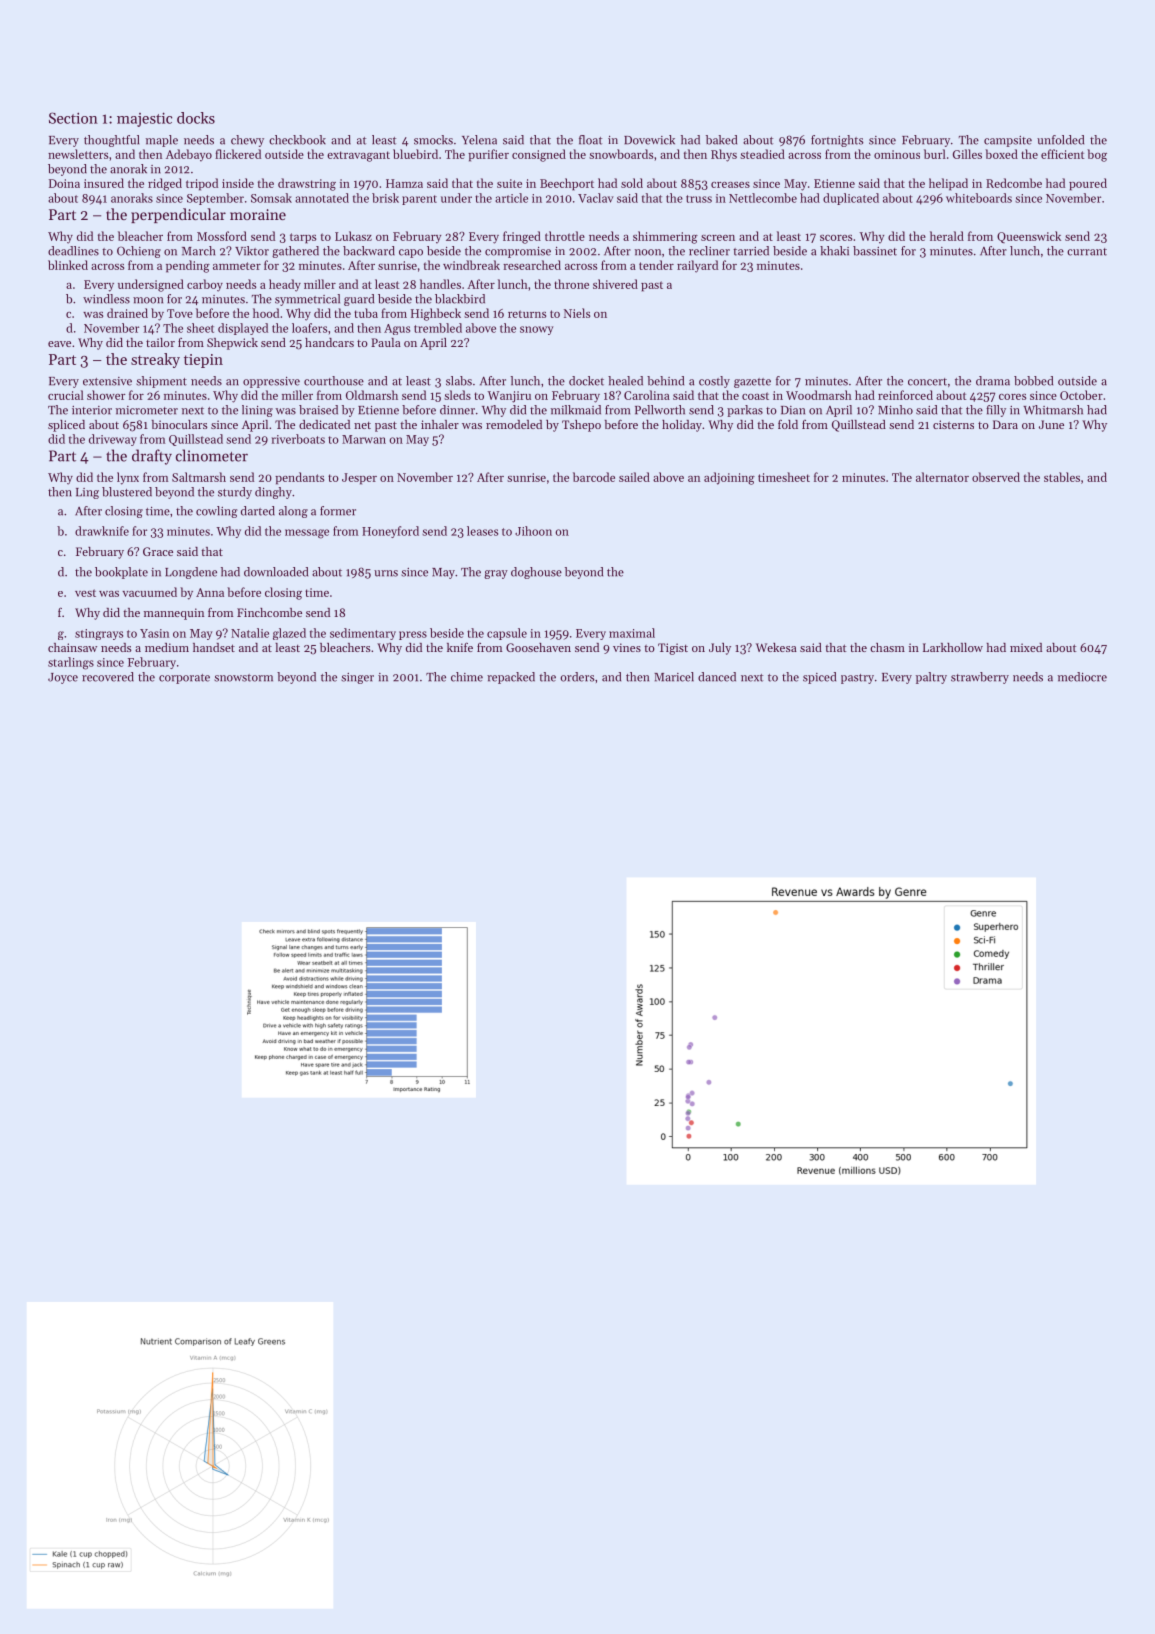 The width and height of the screenshot is (1155, 1634). Describe the element at coordinates (509, 397) in the screenshot. I see `Wanjiru` at that location.
